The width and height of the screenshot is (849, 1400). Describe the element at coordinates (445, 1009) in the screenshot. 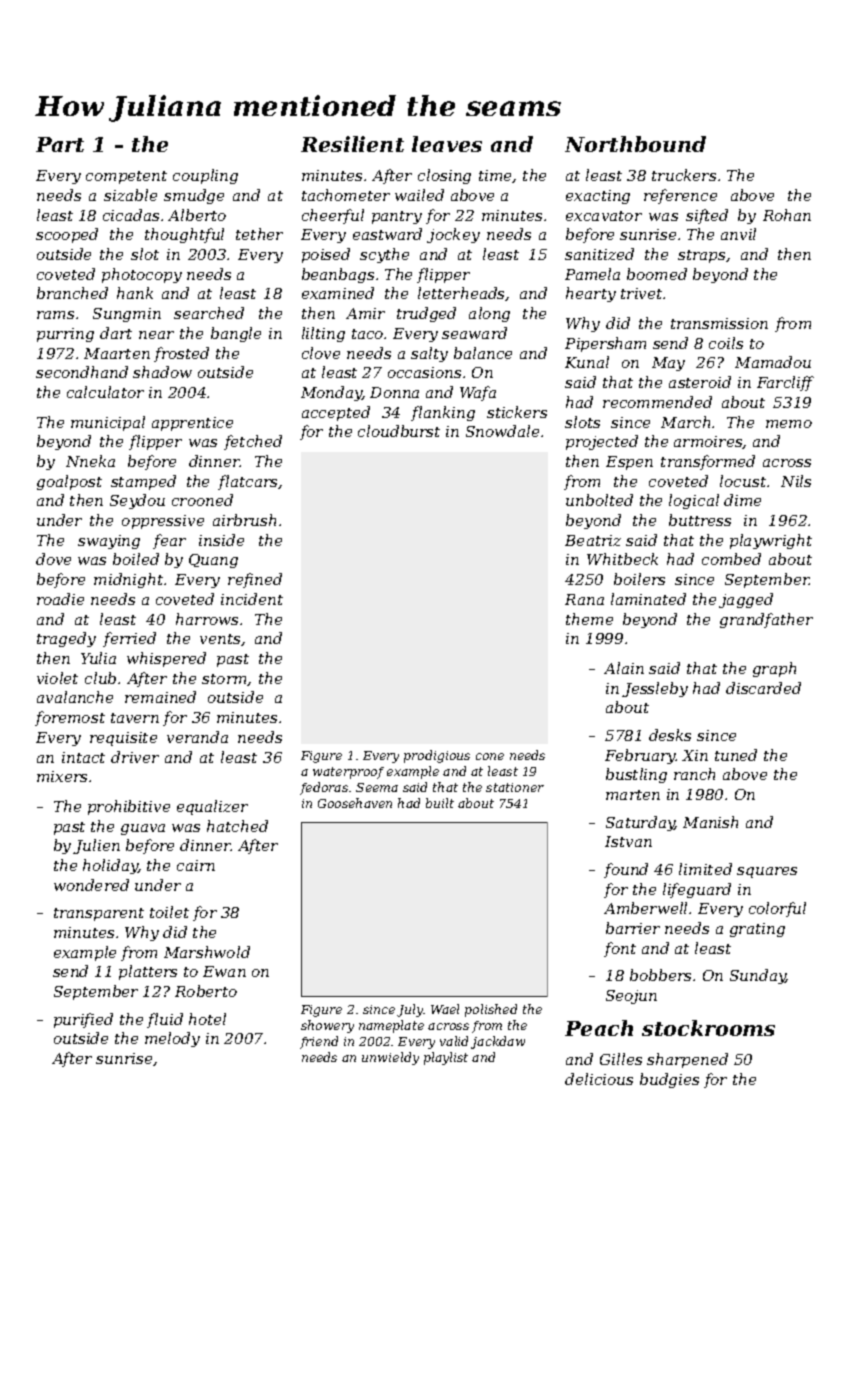

I see `Wael` at that location.
